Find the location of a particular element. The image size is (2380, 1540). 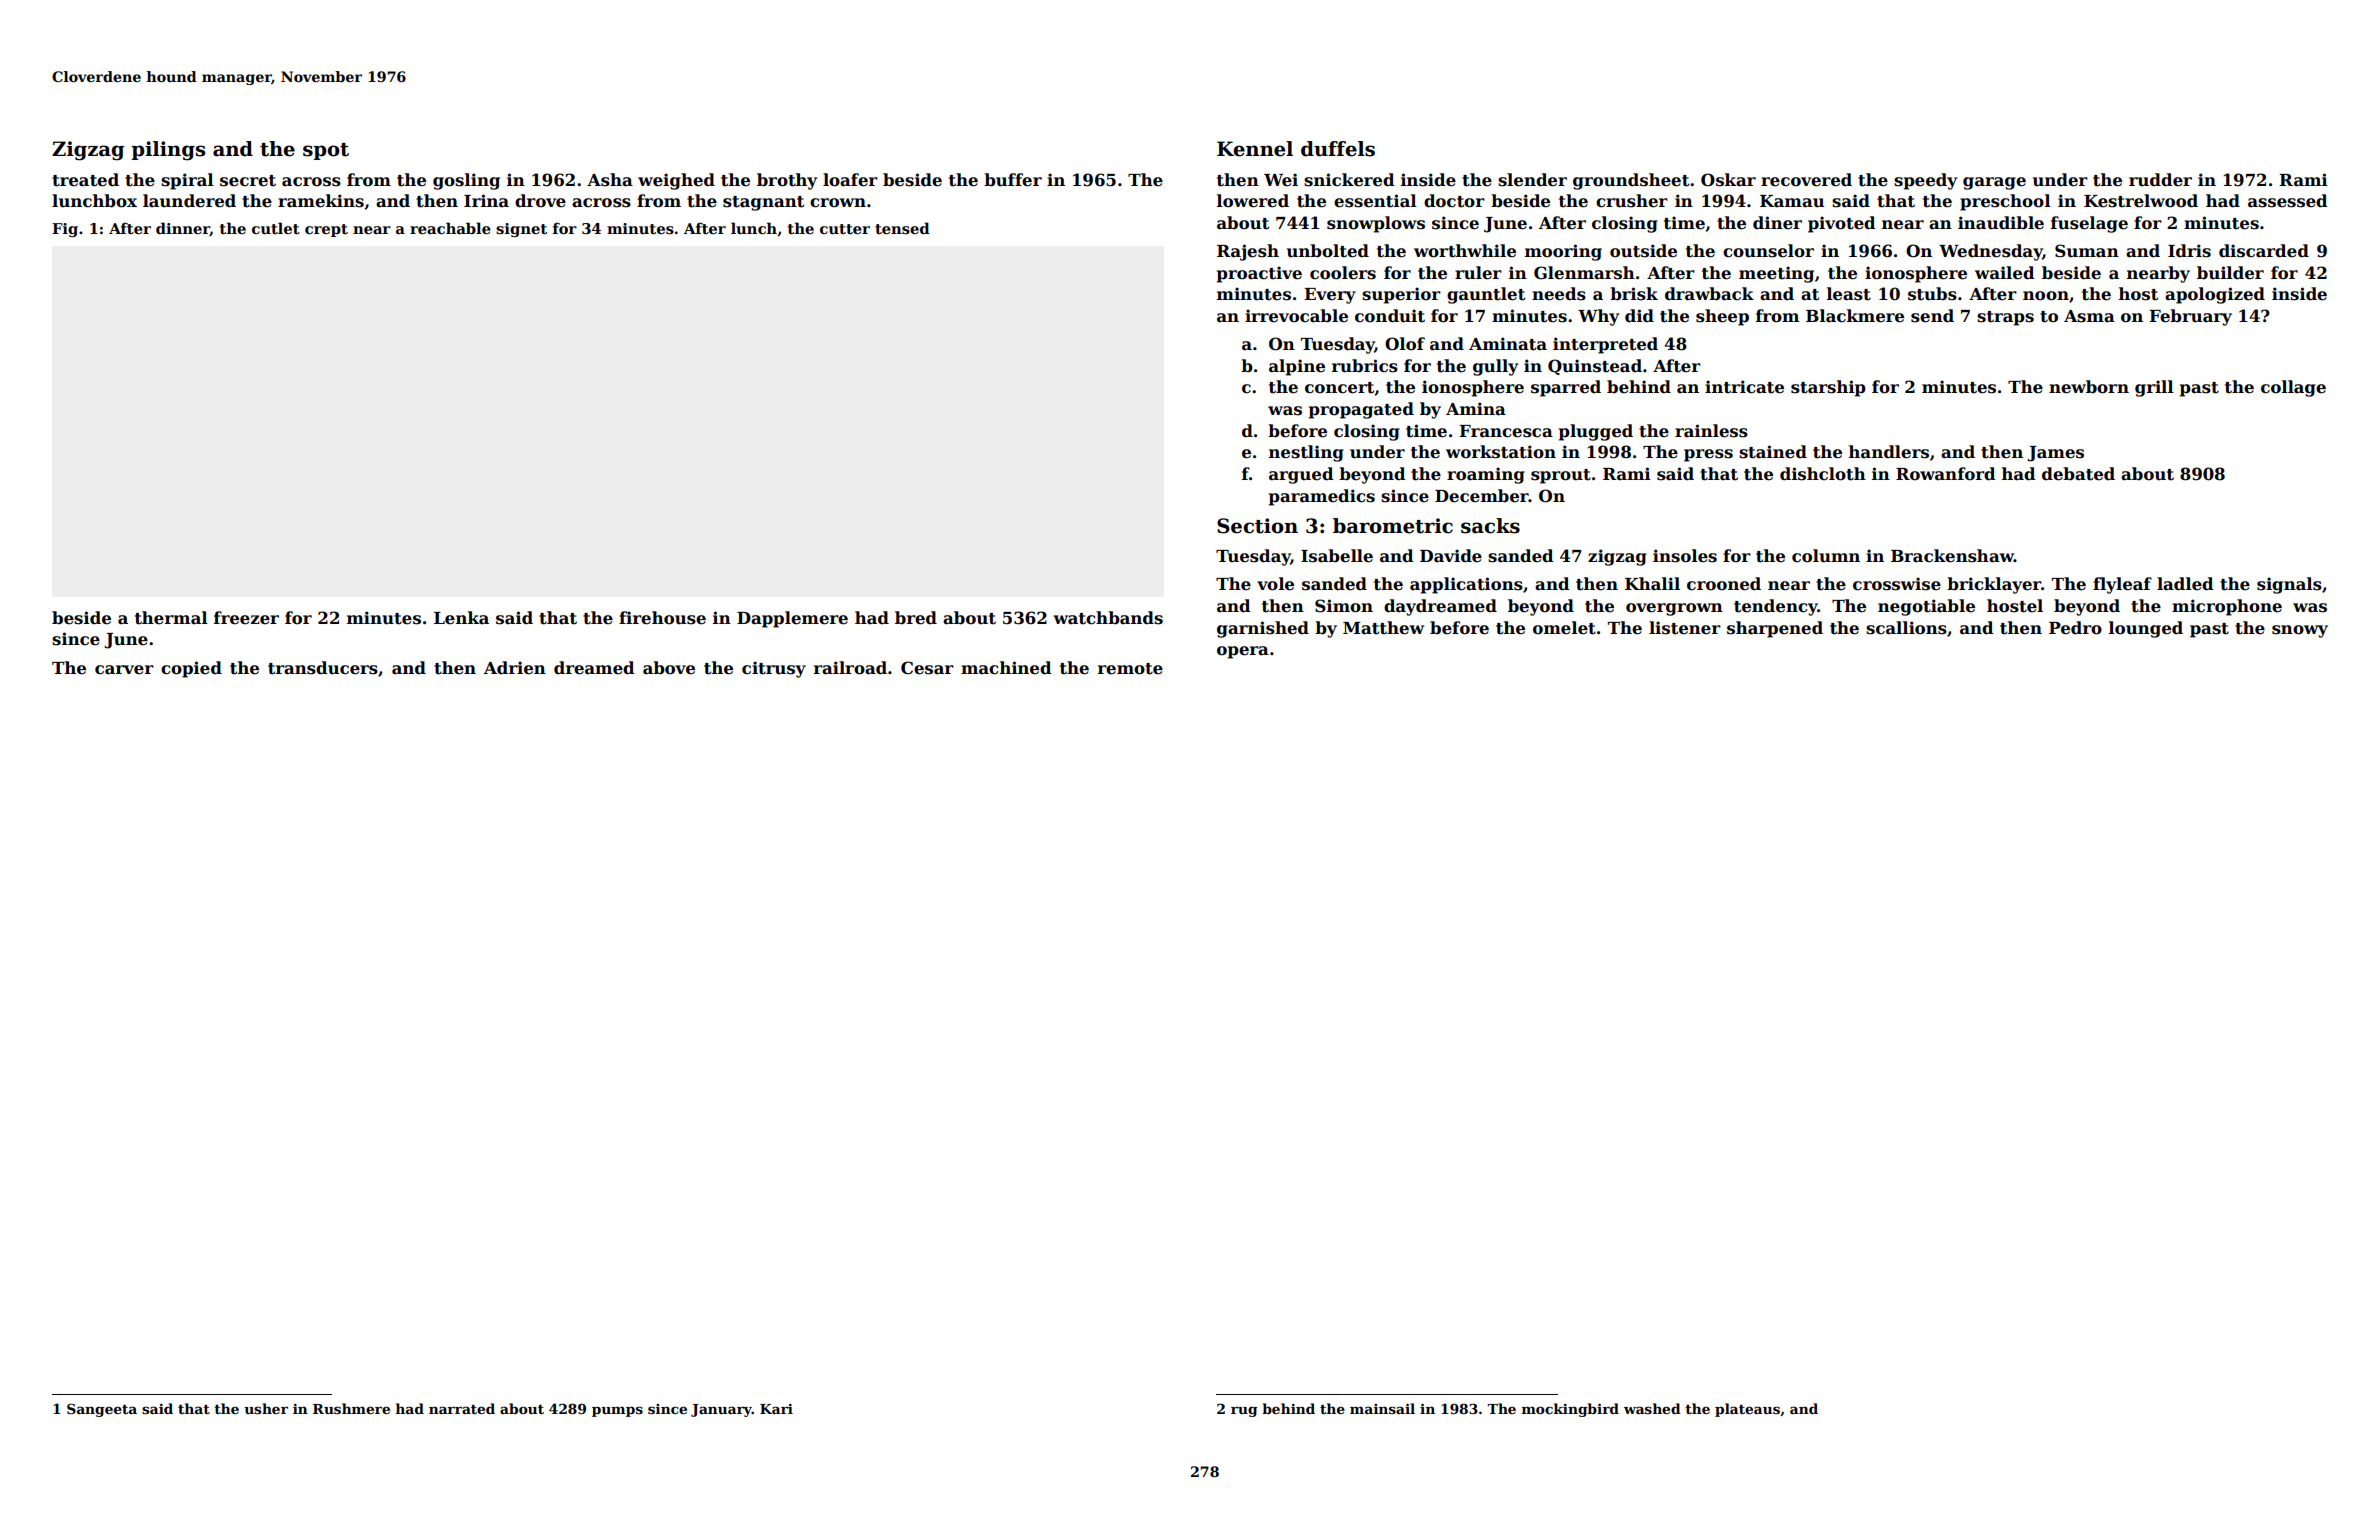

tensed is located at coordinates (902, 228).
